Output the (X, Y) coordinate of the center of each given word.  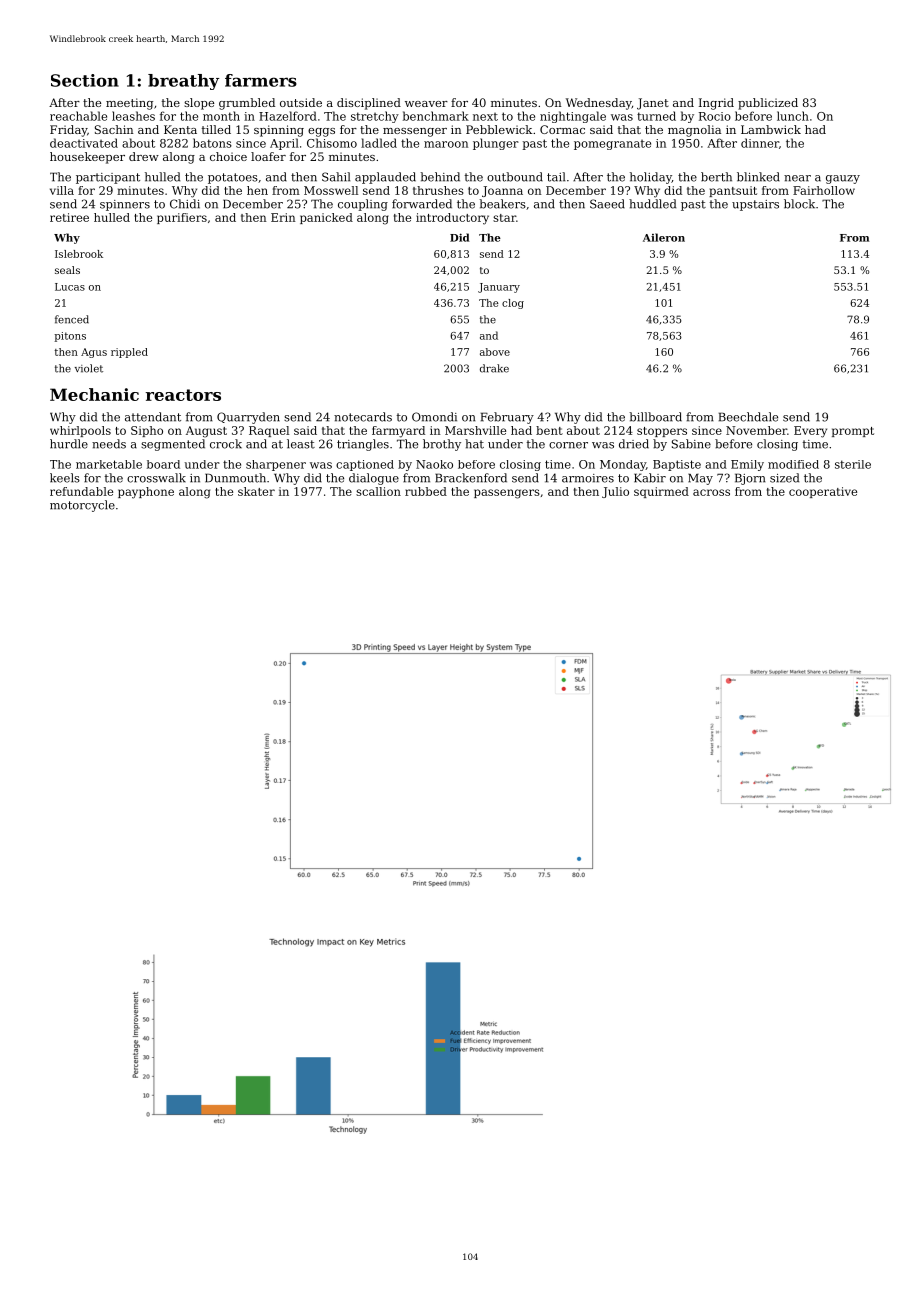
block (799, 204)
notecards (363, 417)
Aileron (664, 237)
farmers (261, 80)
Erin (283, 217)
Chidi (185, 204)
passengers (507, 494)
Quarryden (248, 418)
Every (810, 432)
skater (256, 491)
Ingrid (716, 104)
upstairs (755, 205)
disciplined (369, 104)
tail (556, 177)
